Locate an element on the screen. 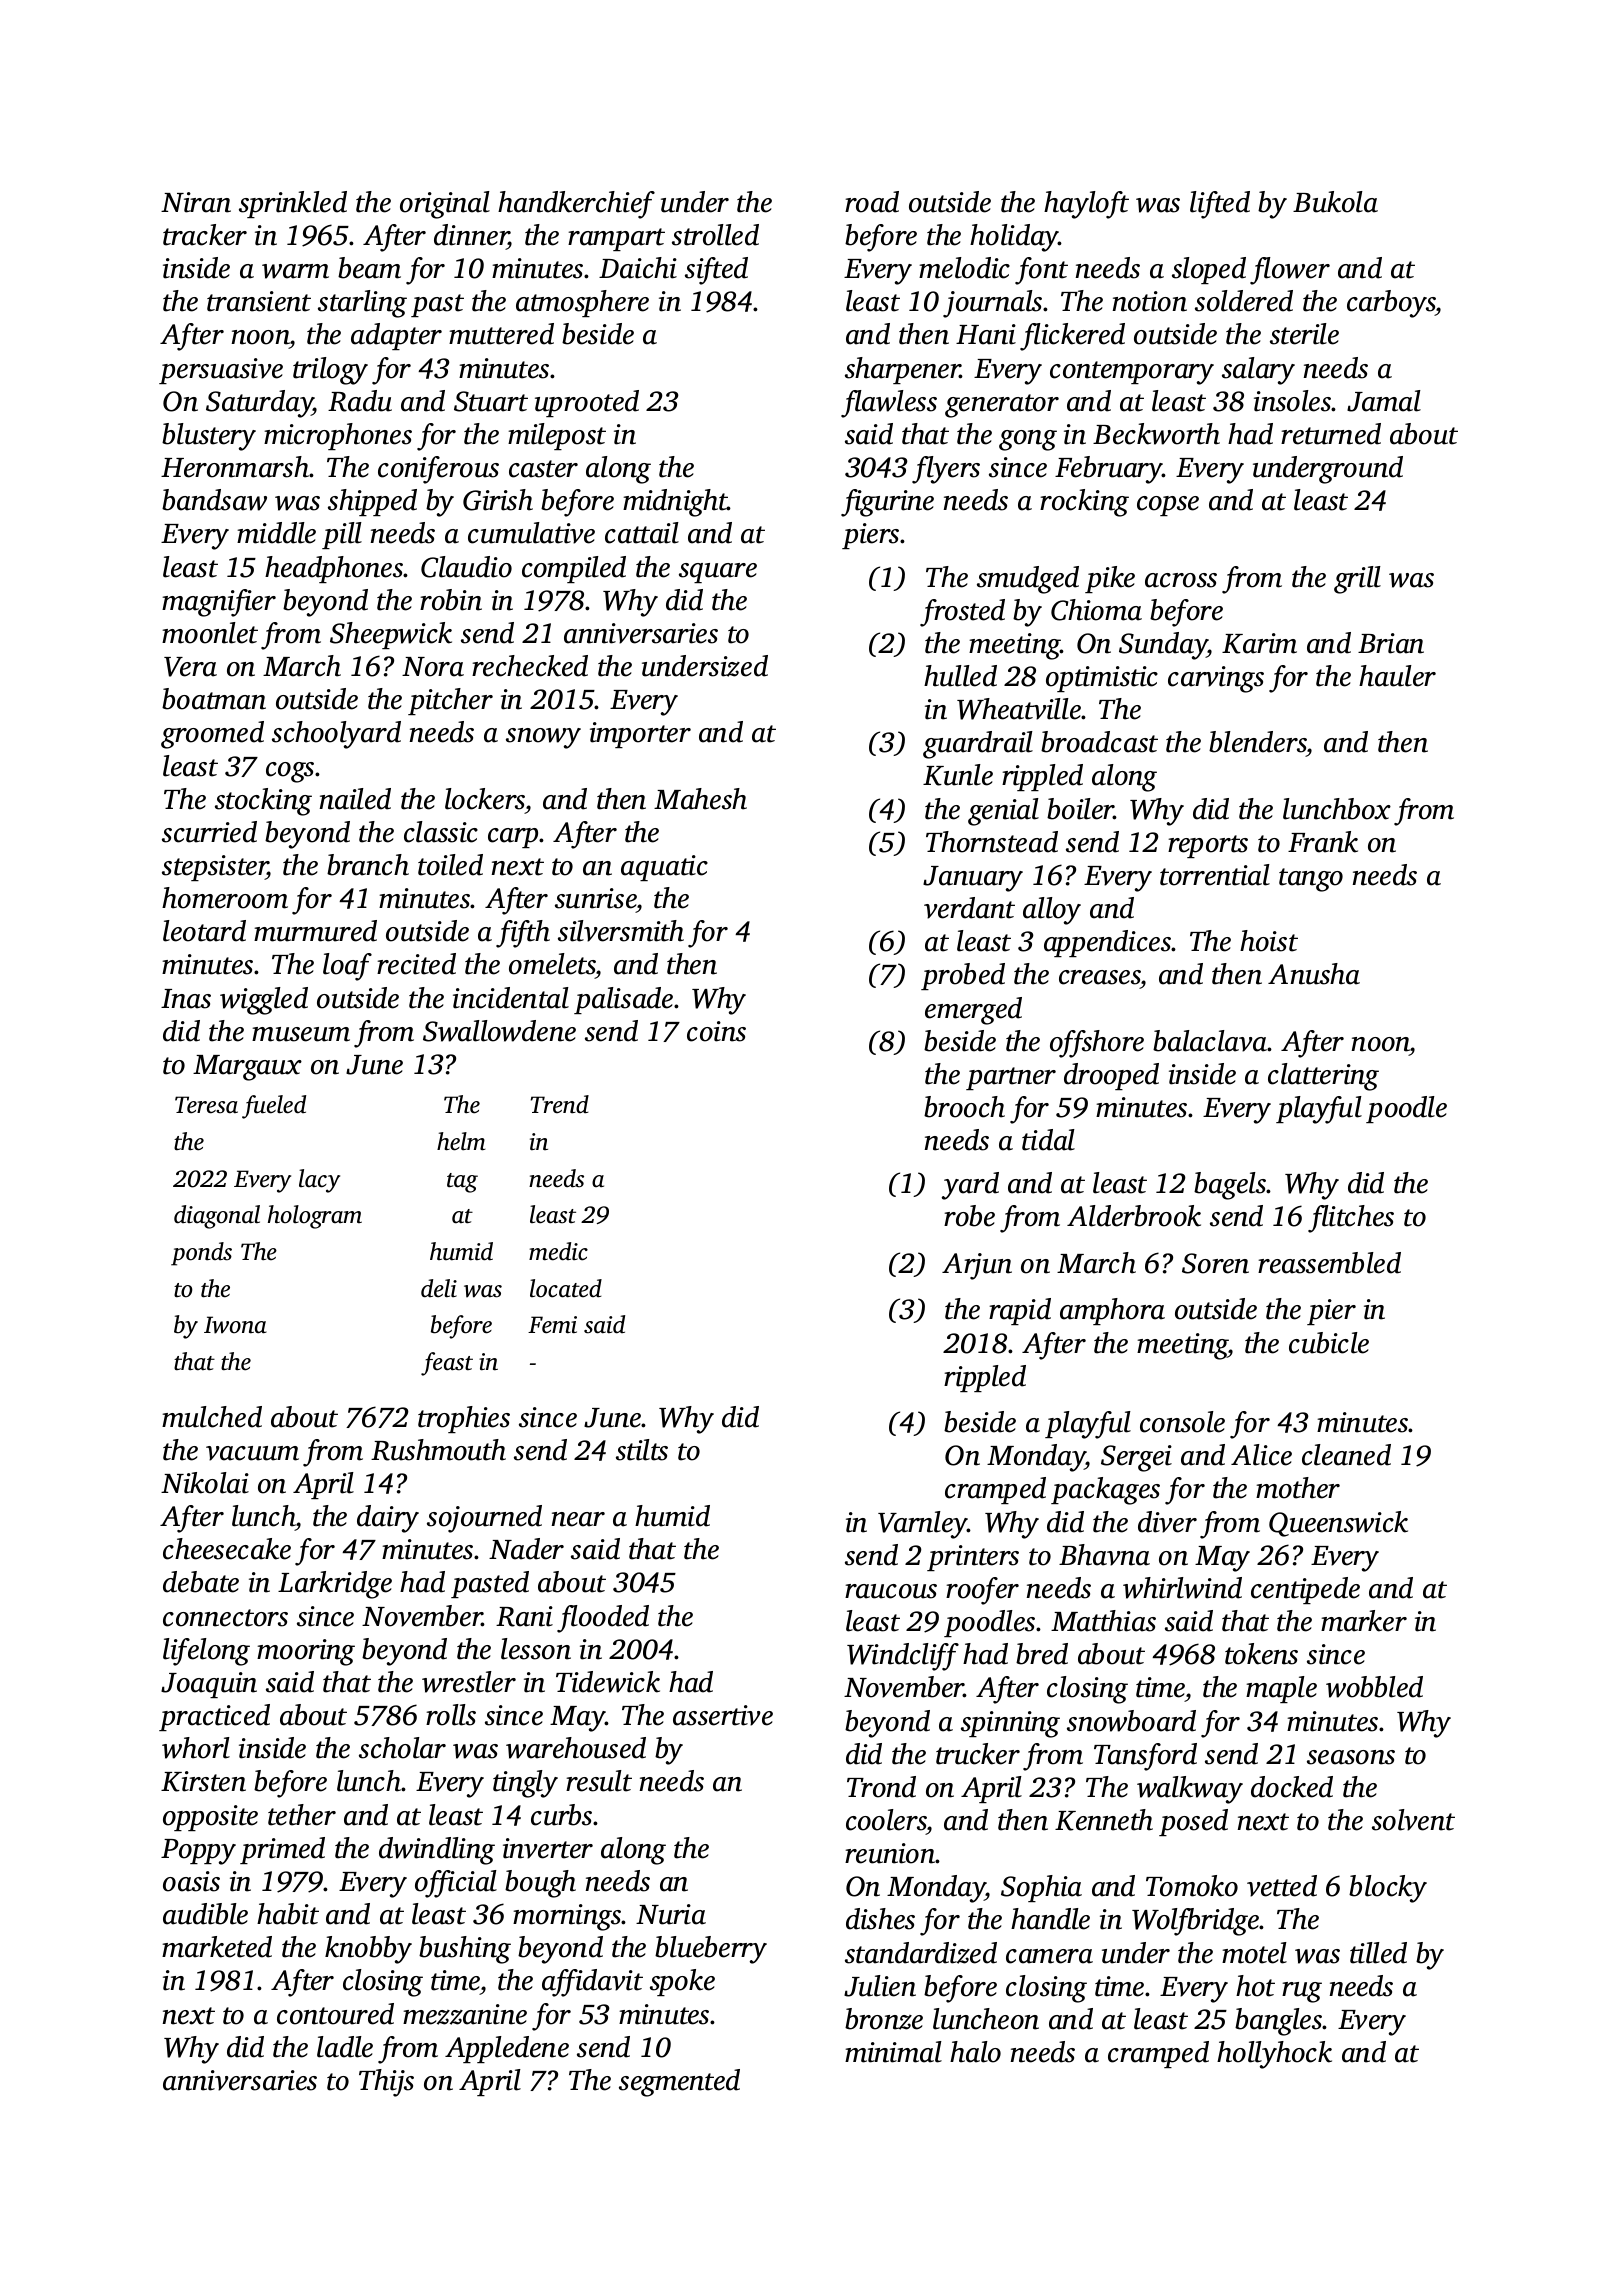 The height and width of the screenshot is (2292, 1620). loaf is located at coordinates (347, 967).
